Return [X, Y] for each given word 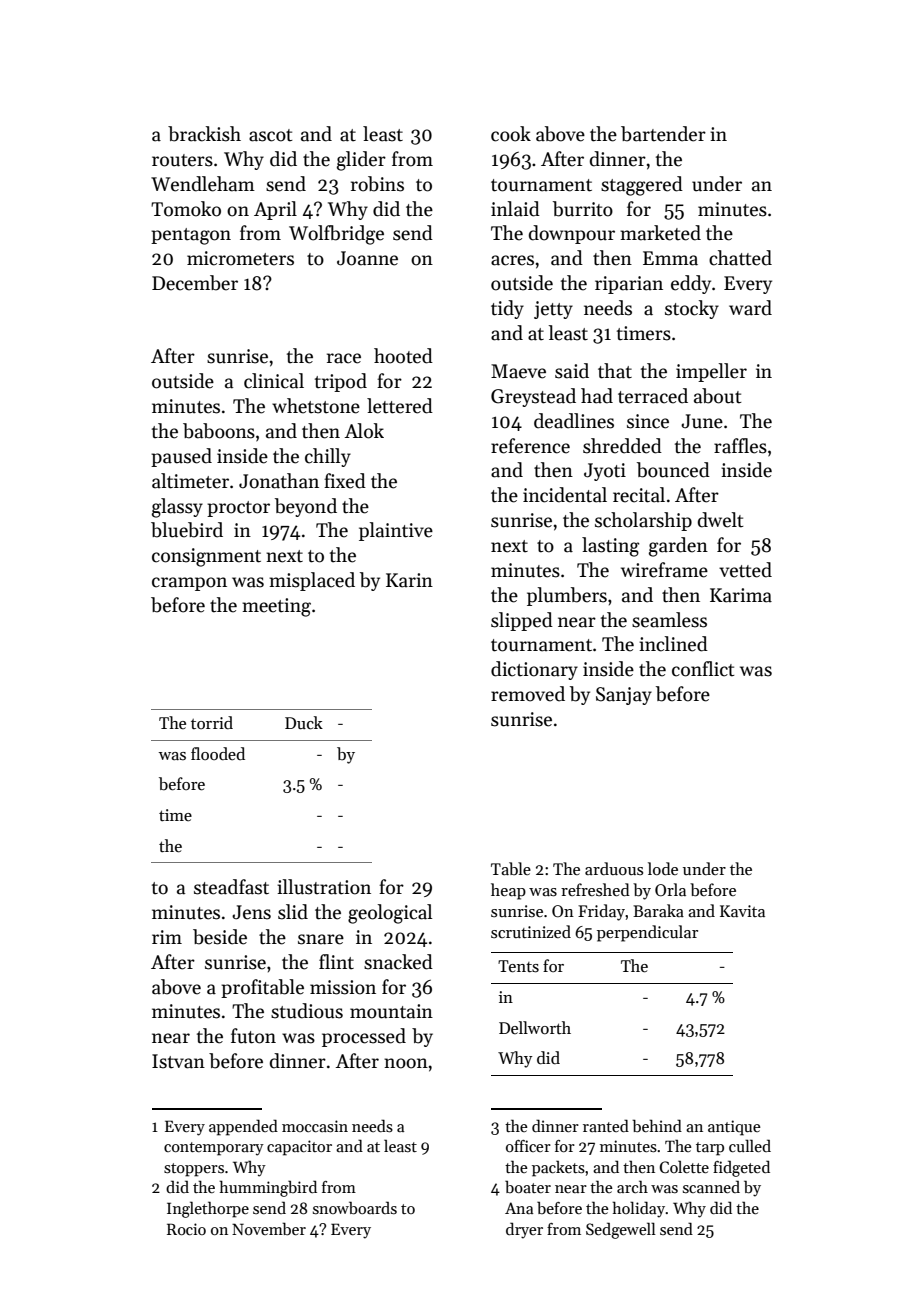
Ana [519, 1208]
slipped [522, 621]
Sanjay [624, 696]
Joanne [367, 258]
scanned [711, 1186]
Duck [304, 723]
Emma [670, 258]
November [269, 1229]
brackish [204, 134]
